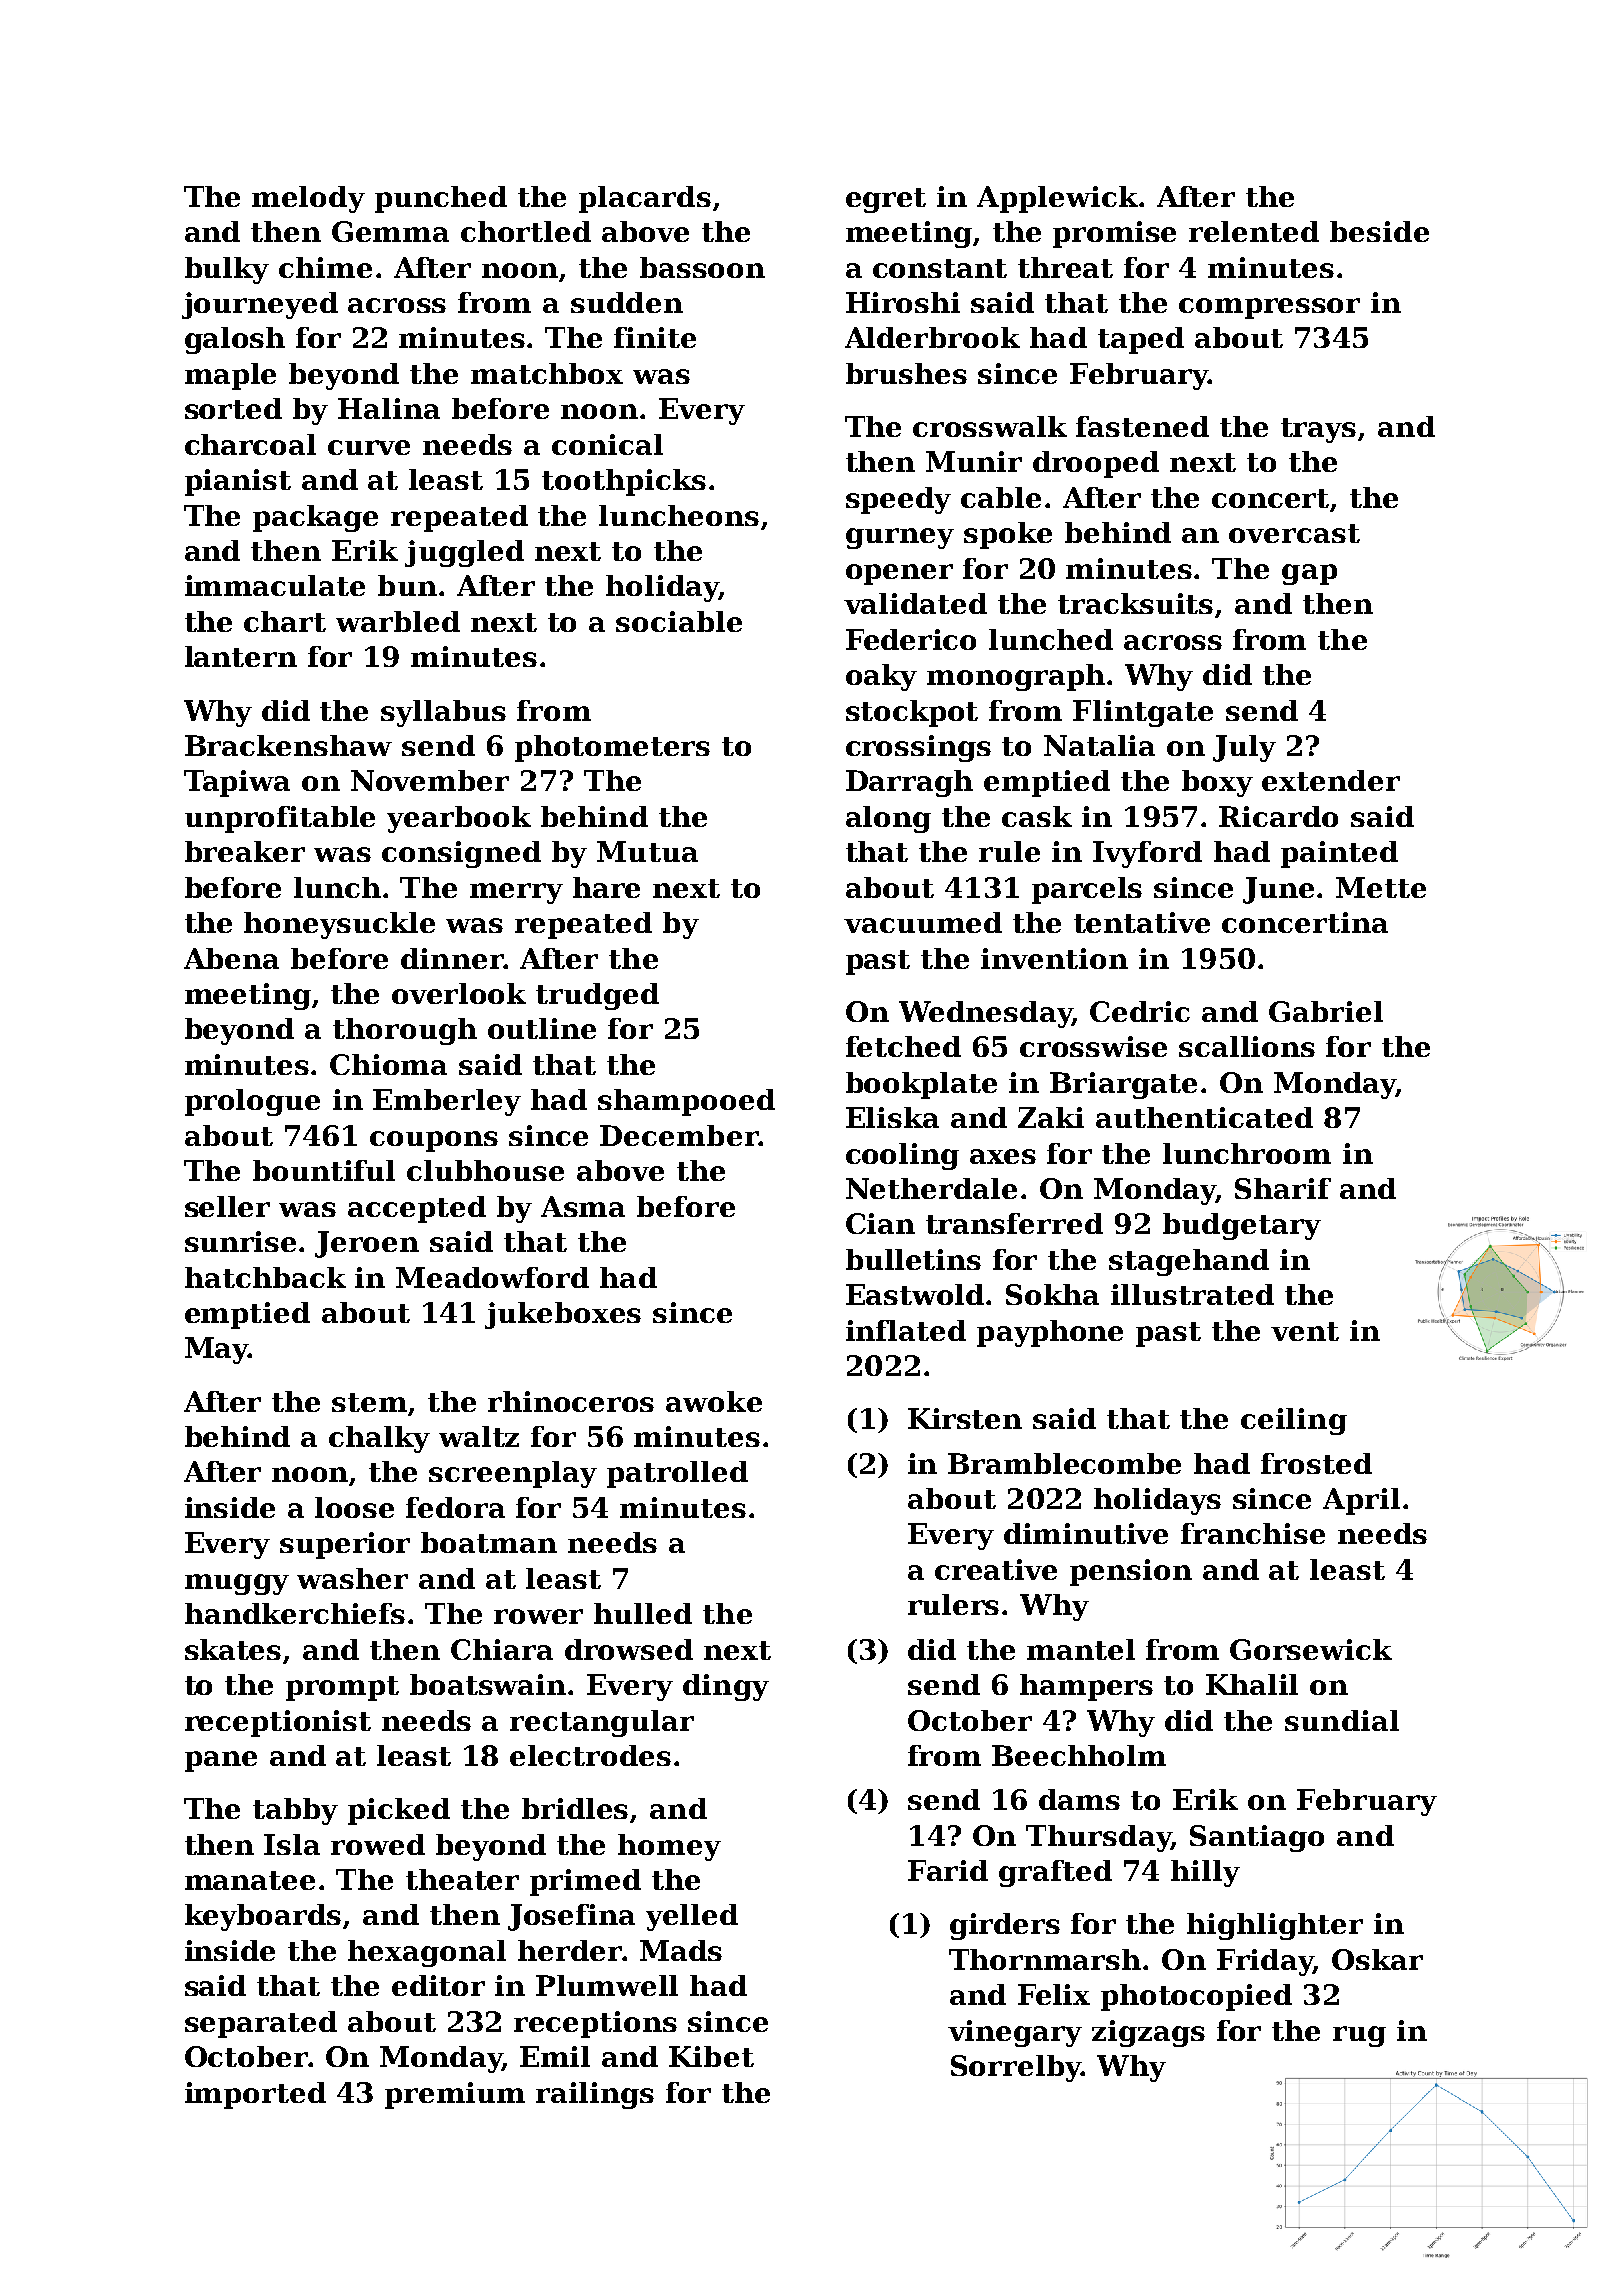 The height and width of the screenshot is (2292, 1620). Describe the element at coordinates (407, 585) in the screenshot. I see `bun` at that location.
